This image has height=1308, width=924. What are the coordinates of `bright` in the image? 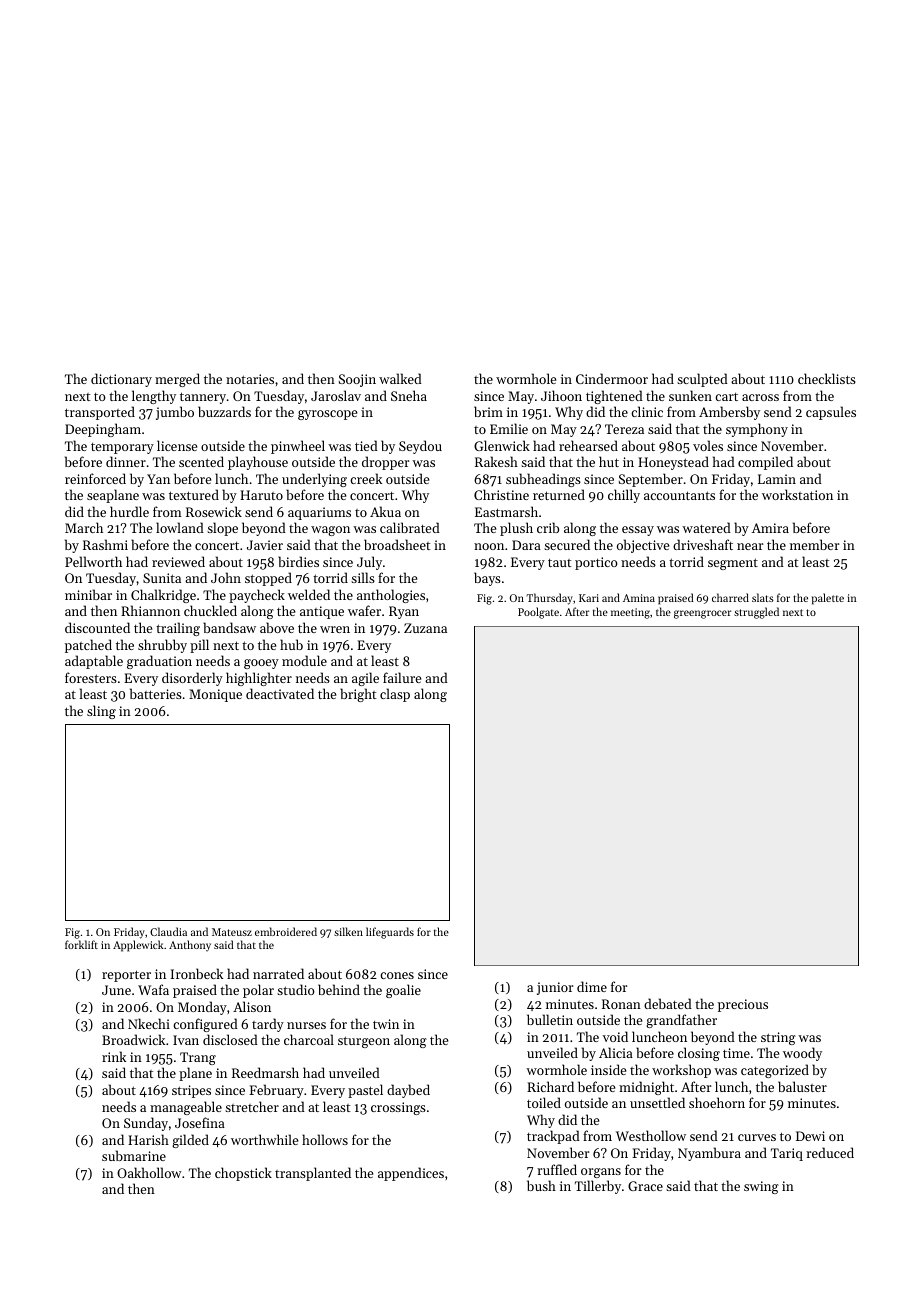 It's located at (358, 695).
